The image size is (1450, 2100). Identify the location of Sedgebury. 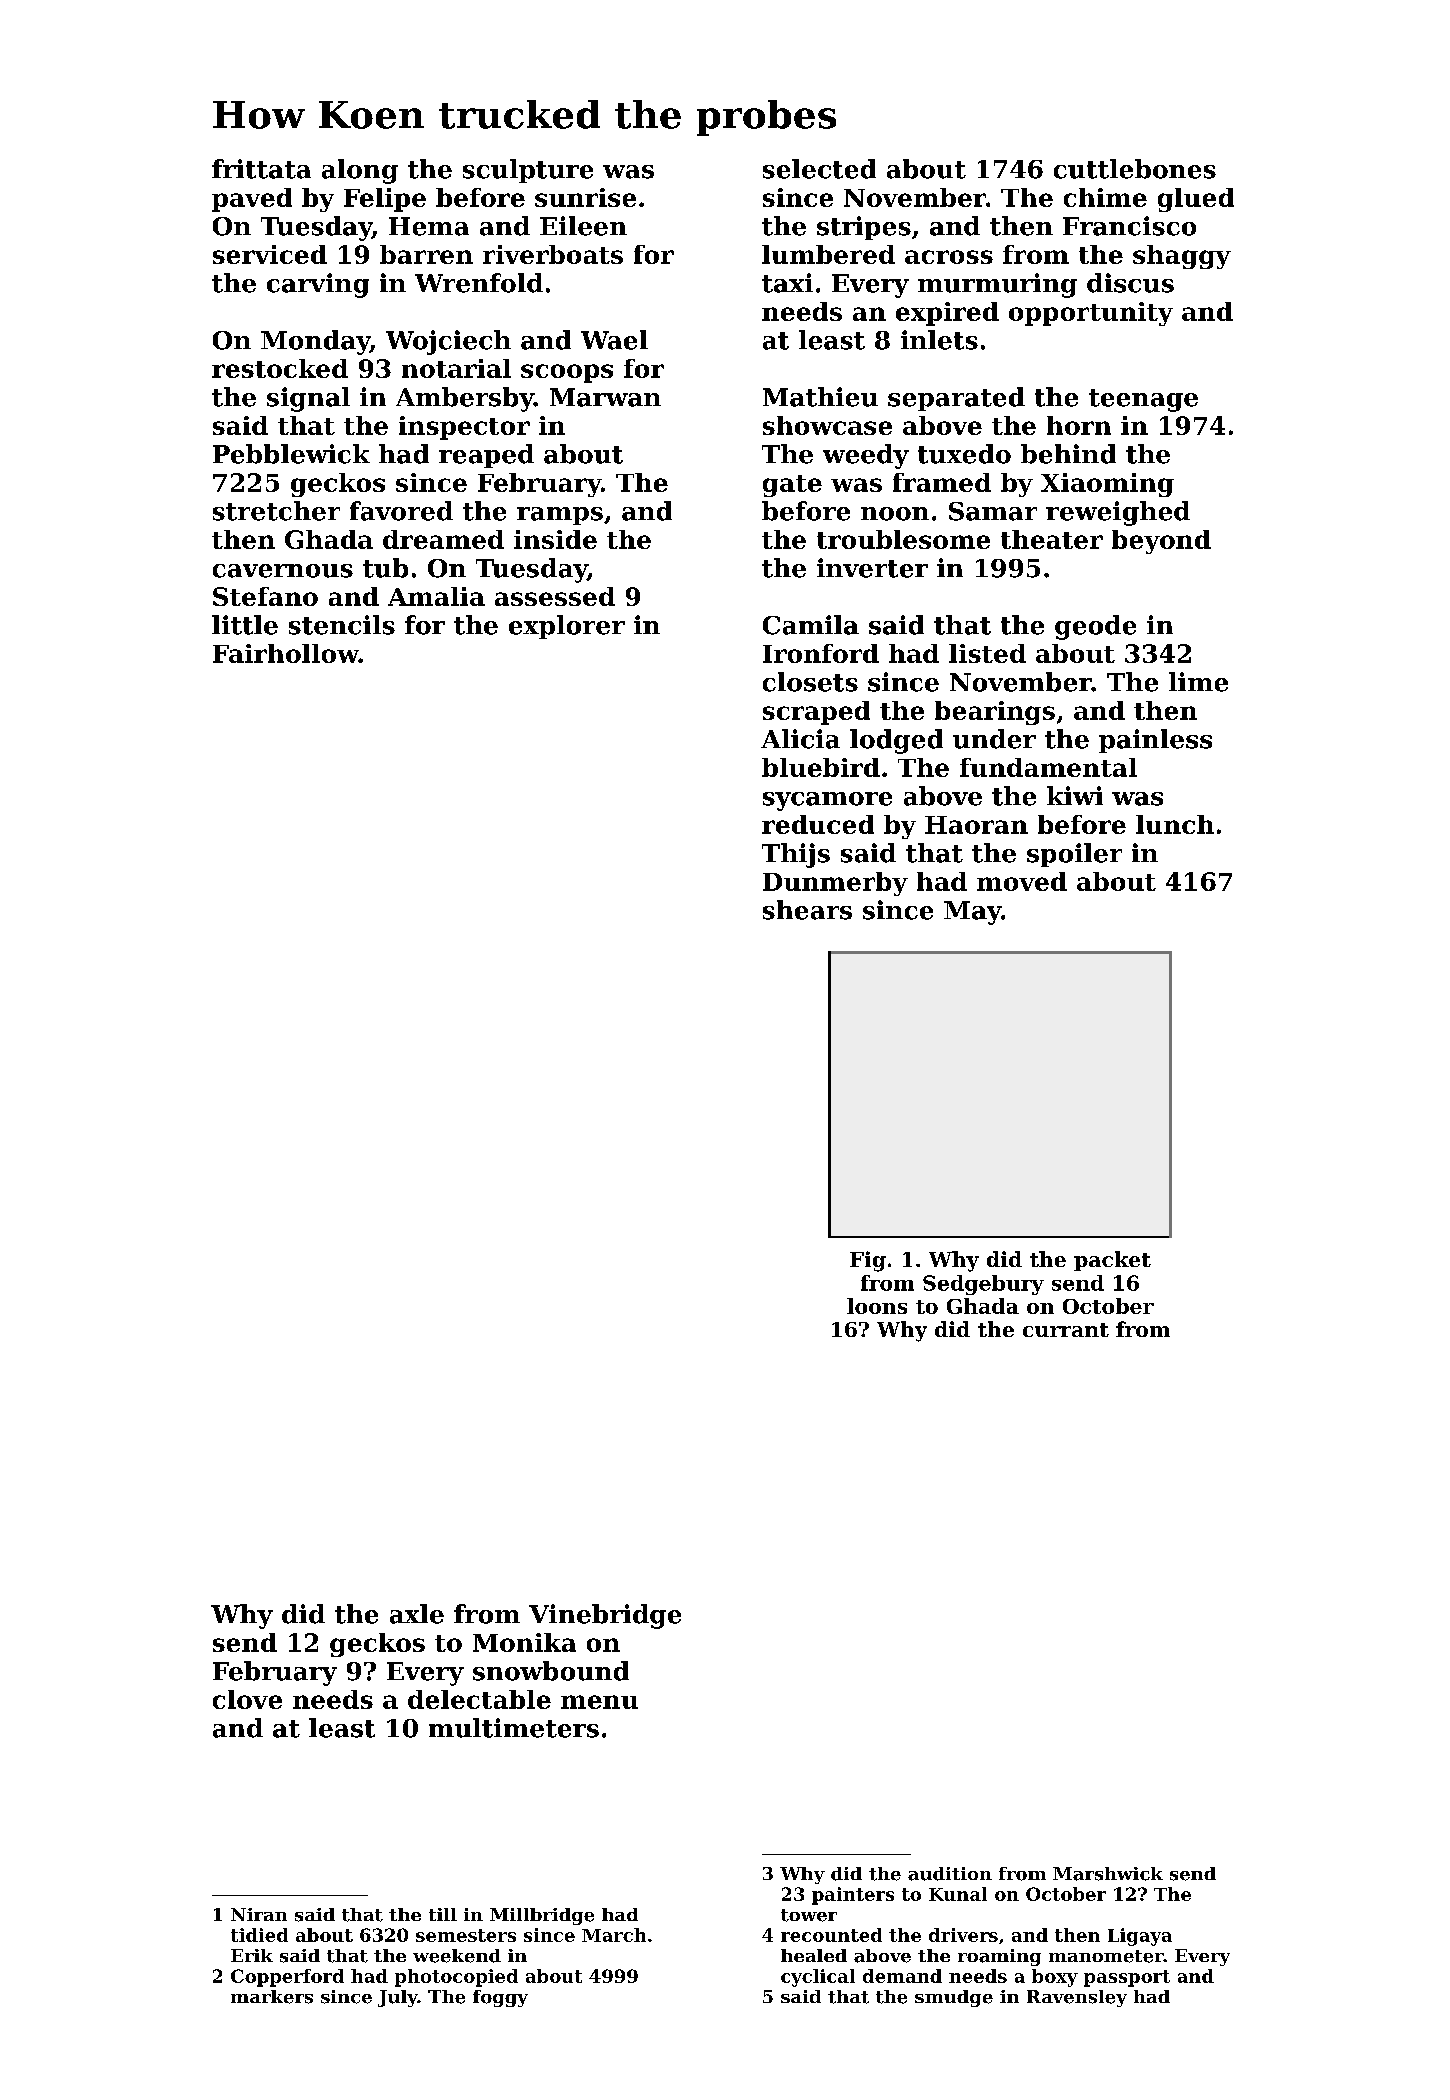
(983, 1285).
